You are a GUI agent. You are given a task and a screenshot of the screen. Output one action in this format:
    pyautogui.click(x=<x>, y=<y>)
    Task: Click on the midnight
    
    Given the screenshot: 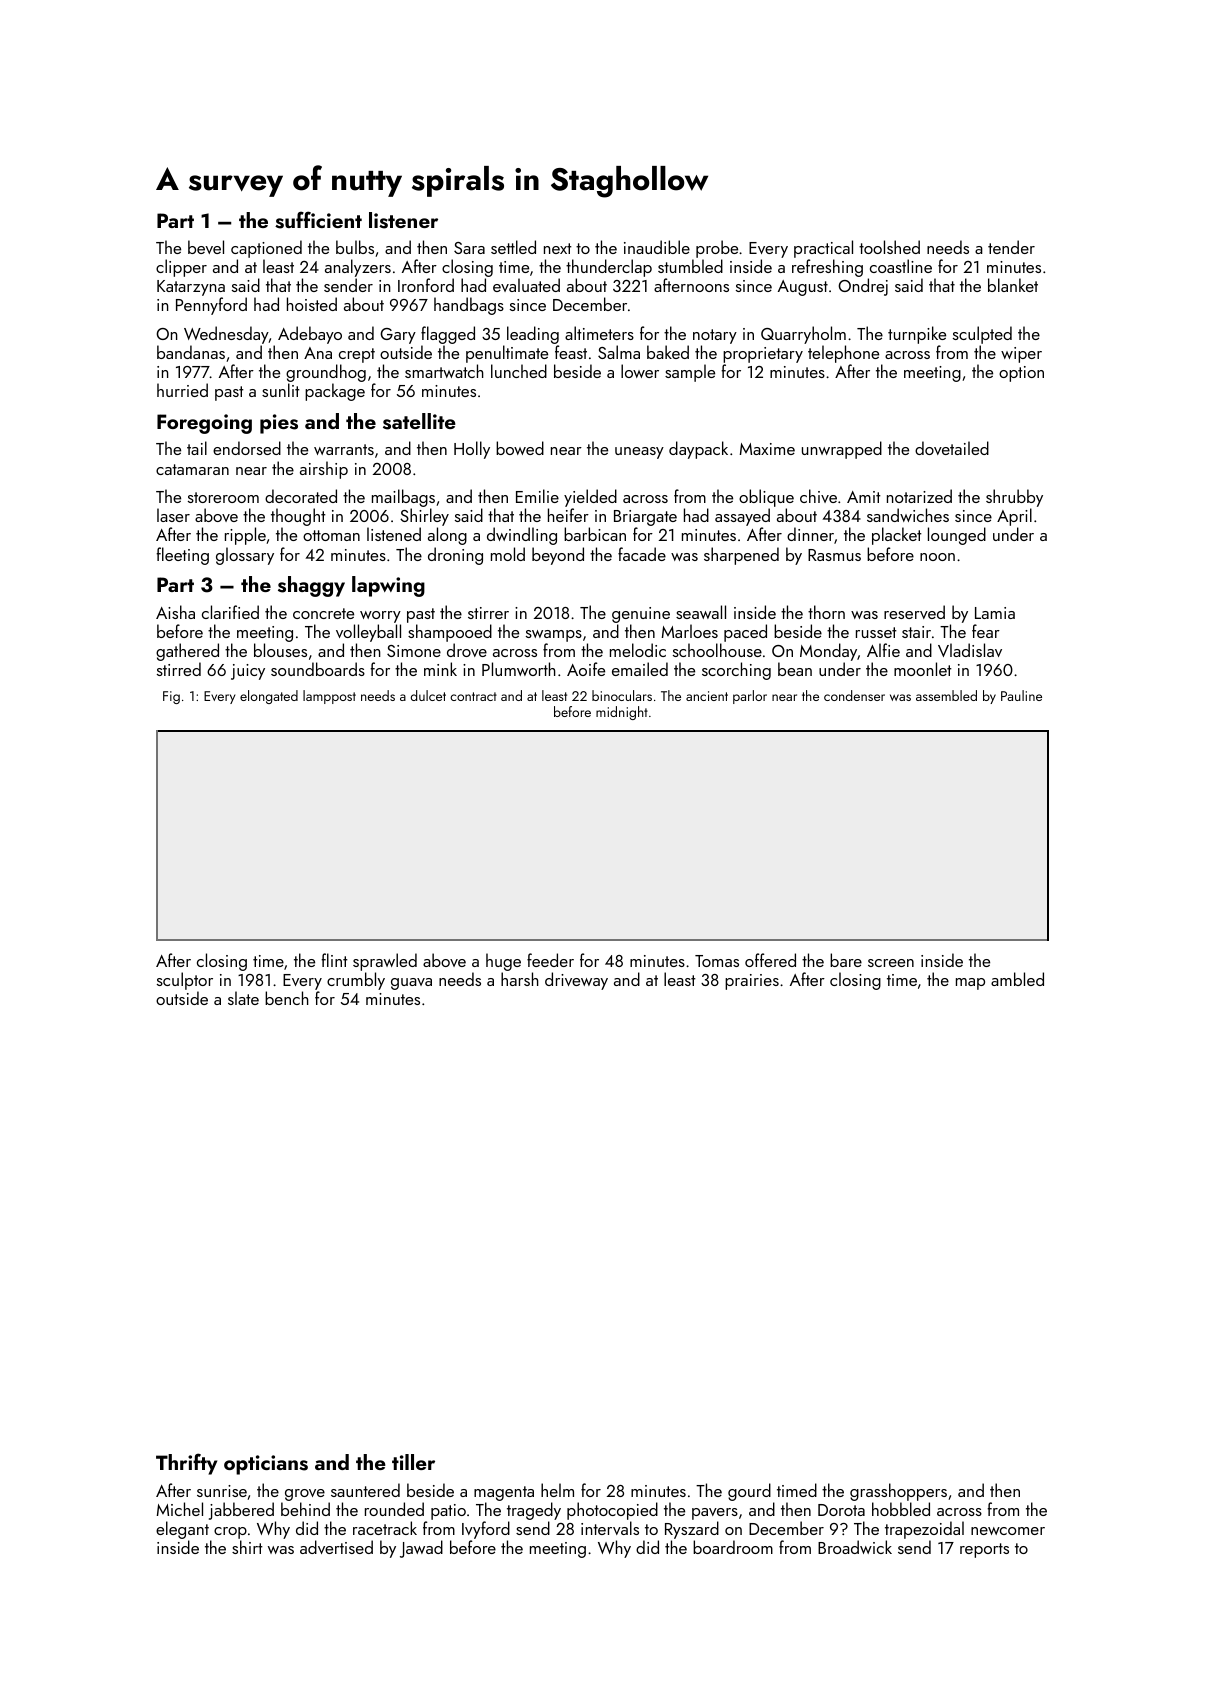 What is the action you would take?
    pyautogui.click(x=622, y=713)
